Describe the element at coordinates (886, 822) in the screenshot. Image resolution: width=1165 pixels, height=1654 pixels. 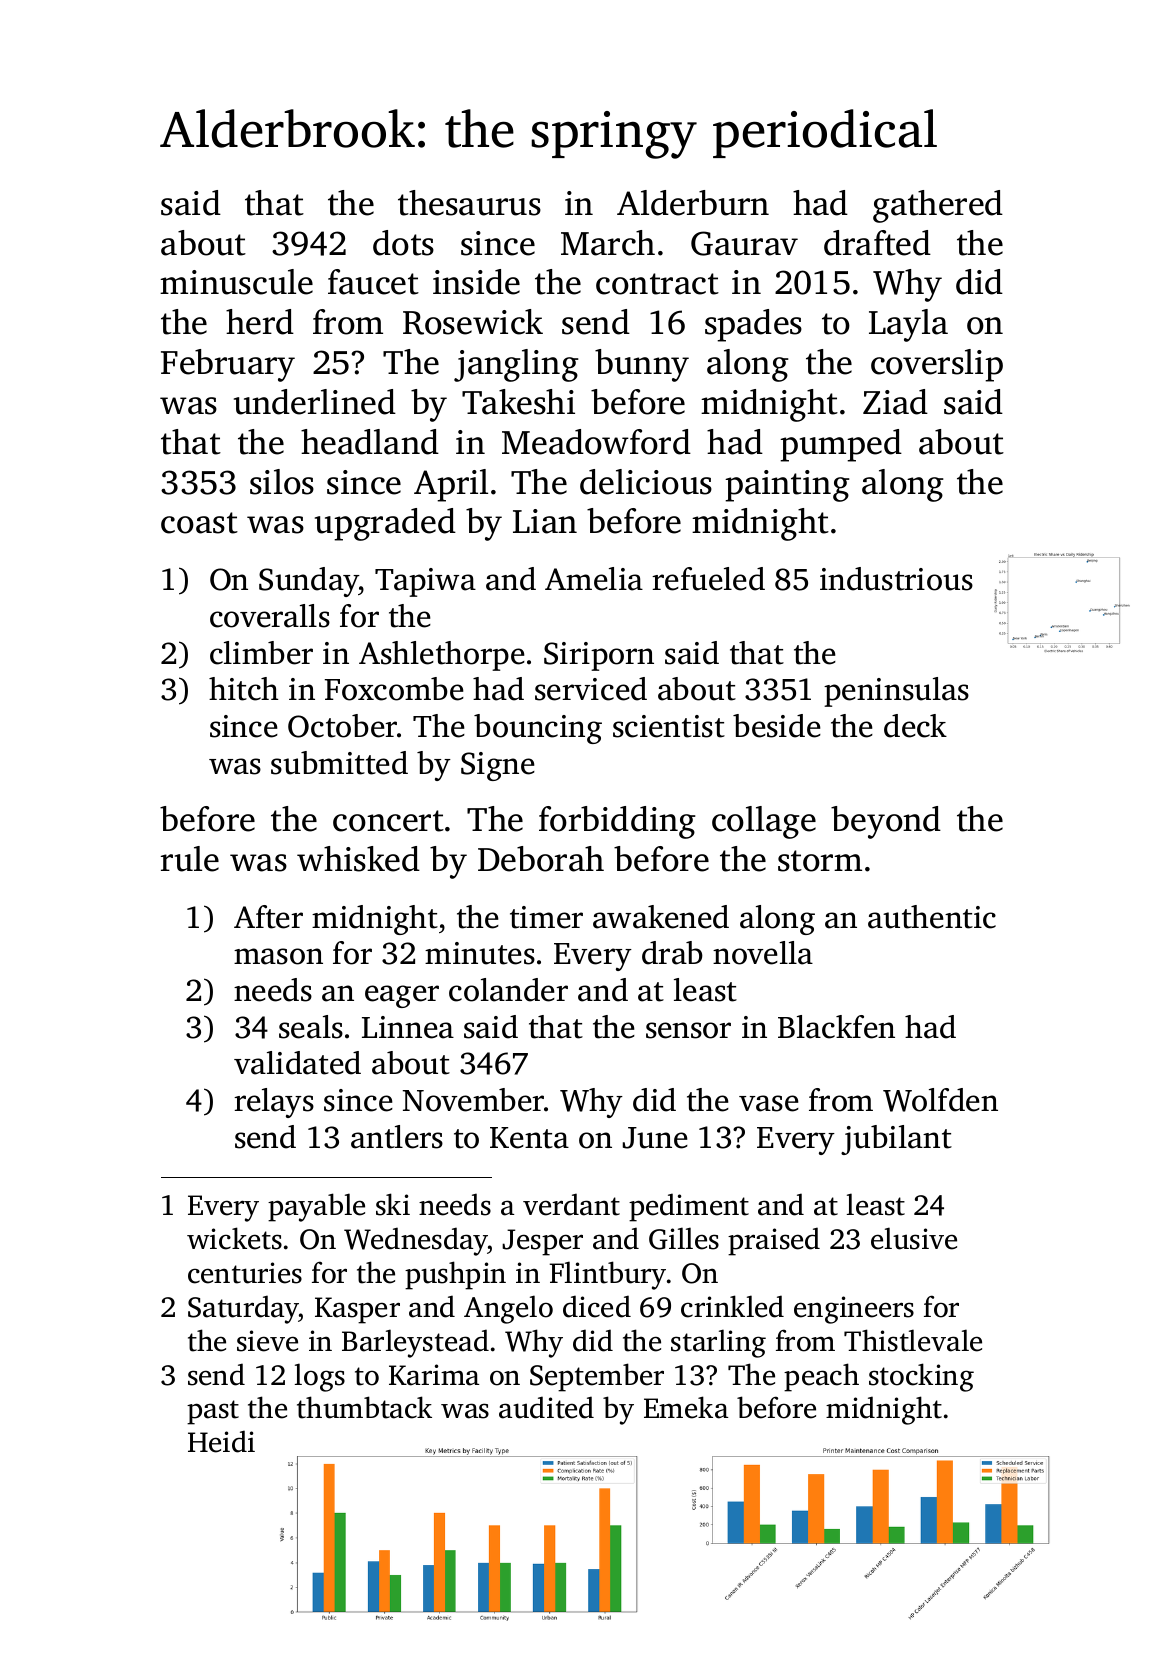
I see `beyond` at that location.
